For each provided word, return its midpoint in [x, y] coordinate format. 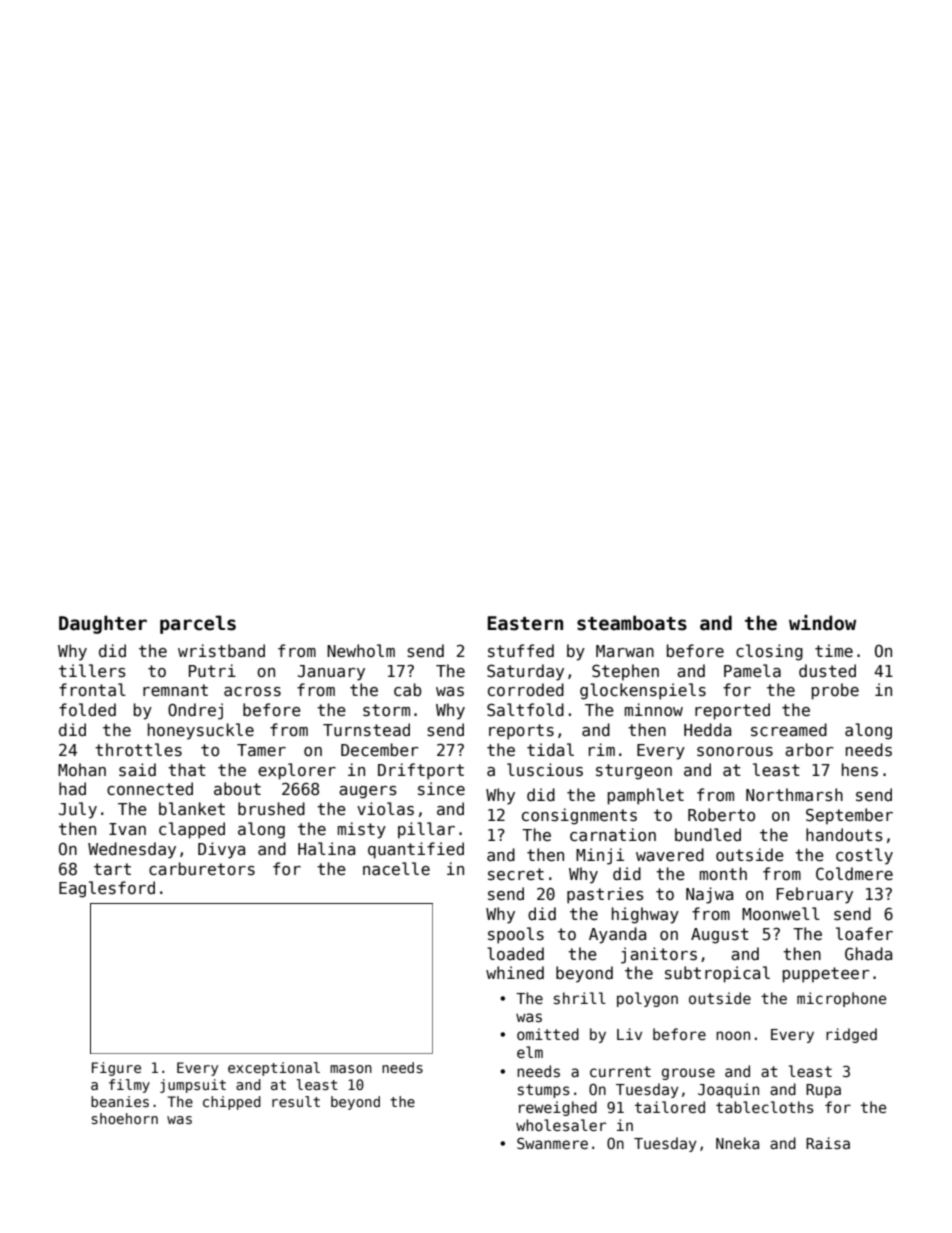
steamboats [632, 623]
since [441, 788]
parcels [198, 624]
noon [733, 1035]
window [822, 623]
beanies [120, 1101]
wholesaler [561, 1125]
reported [732, 711]
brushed [271, 809]
